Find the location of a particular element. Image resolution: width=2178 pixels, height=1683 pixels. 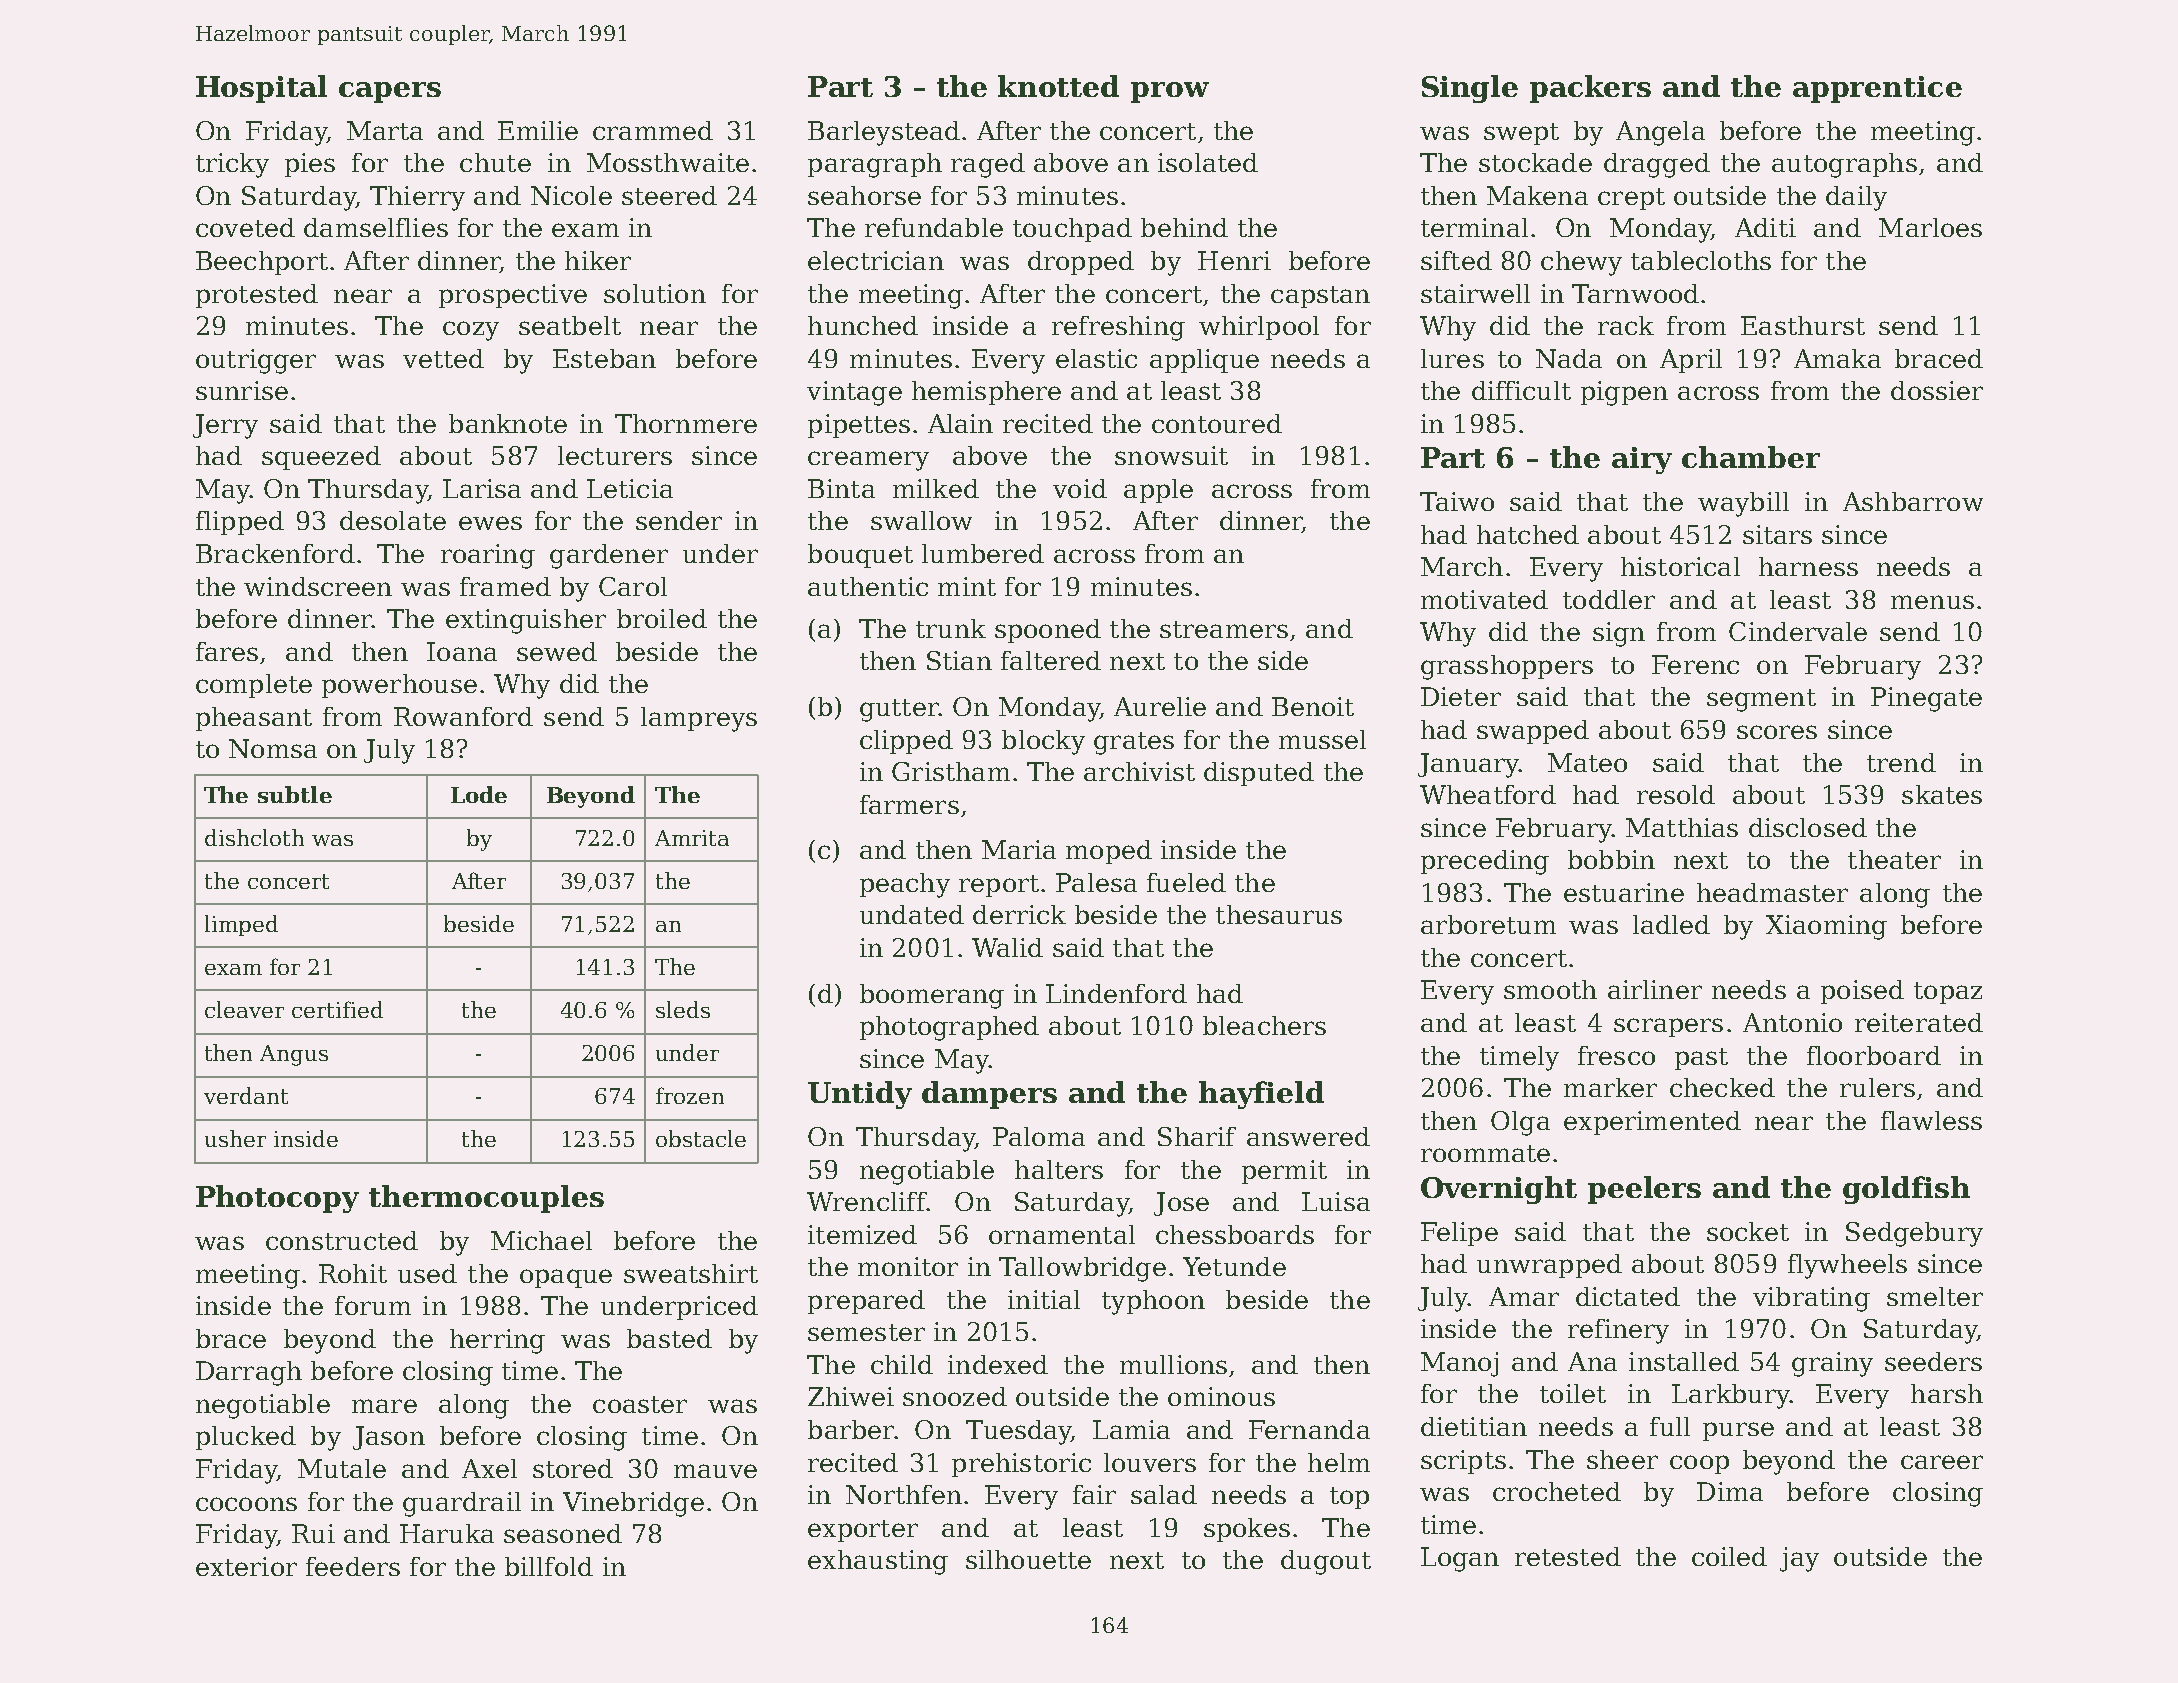

mare is located at coordinates (384, 1406).
